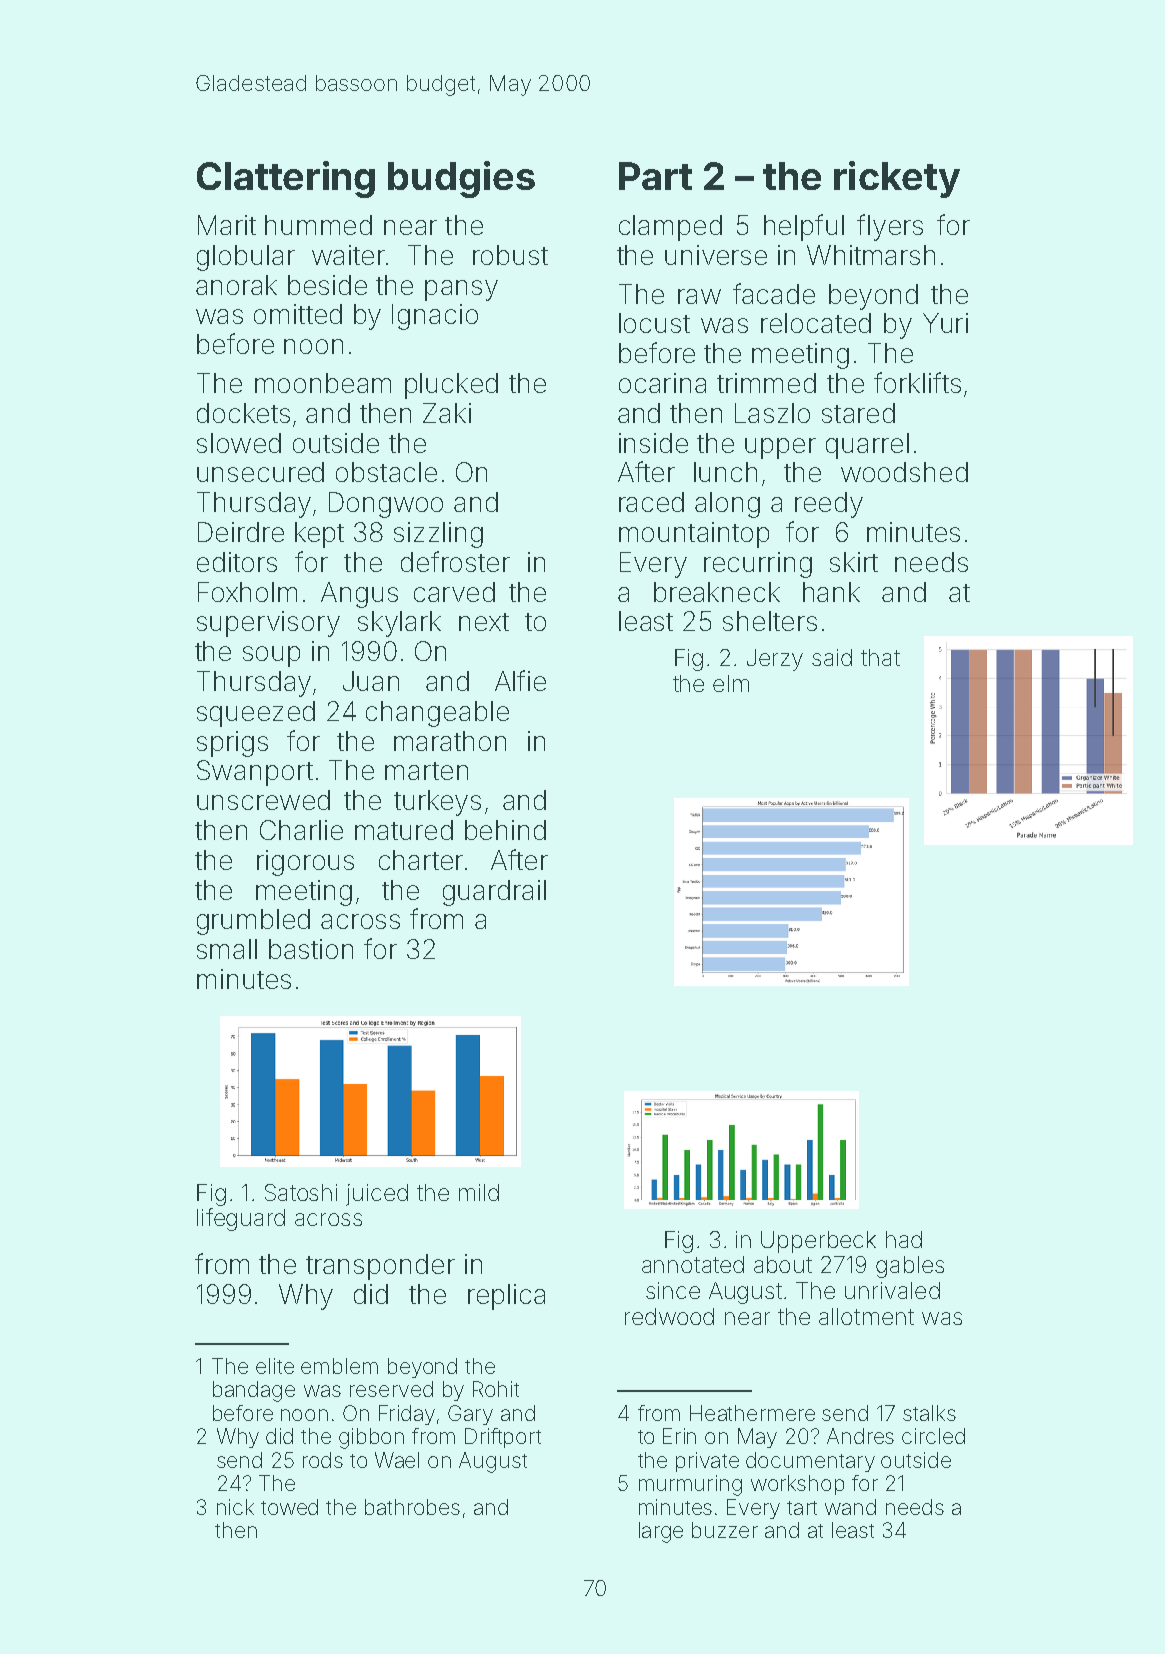 The width and height of the screenshot is (1165, 1654). What do you see at coordinates (670, 228) in the screenshot?
I see `clamped` at bounding box center [670, 228].
